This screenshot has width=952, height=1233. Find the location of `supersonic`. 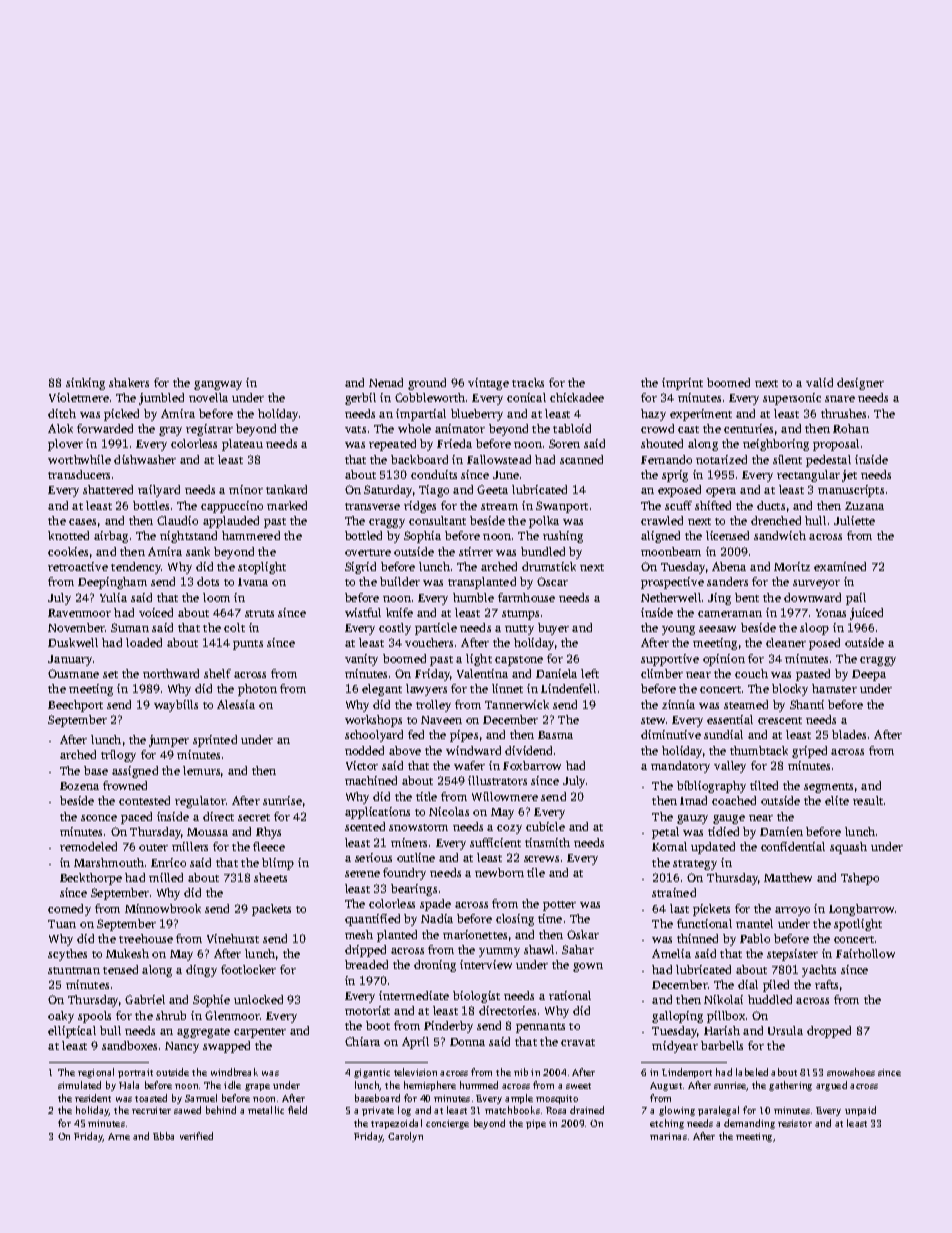

supersonic is located at coordinates (792, 399).
